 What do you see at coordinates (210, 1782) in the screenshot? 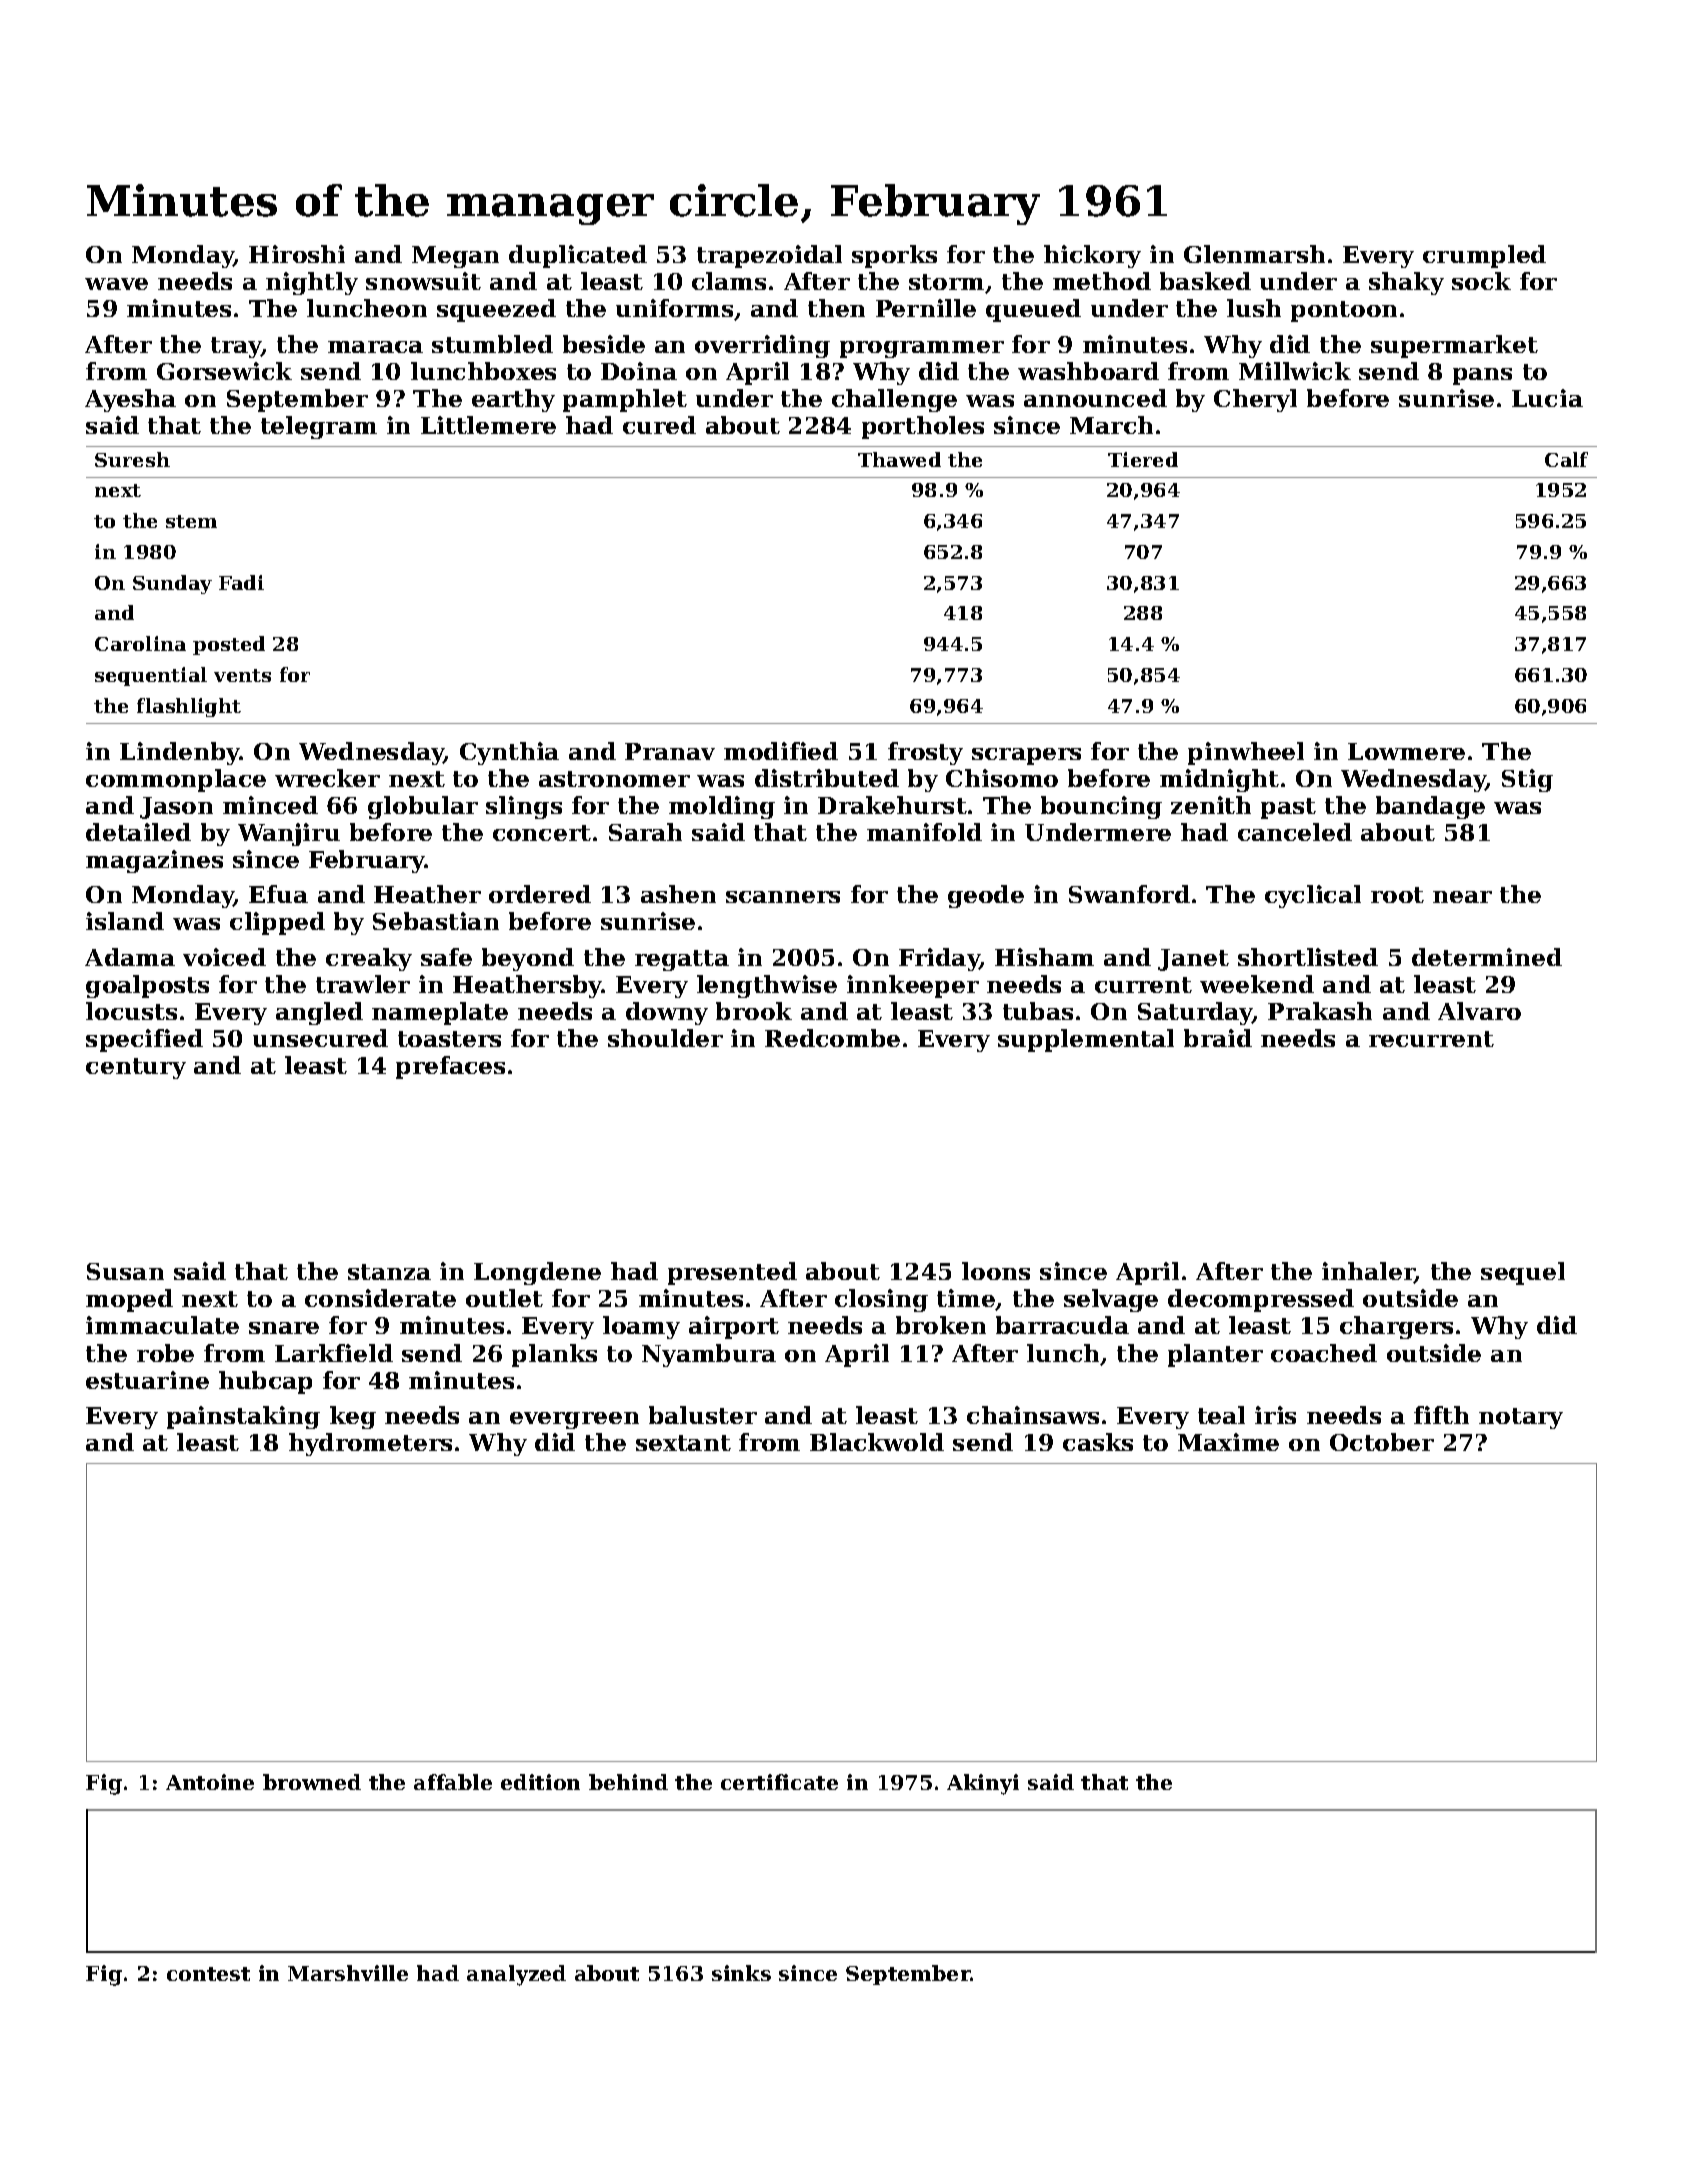
I see `Antoine` at bounding box center [210, 1782].
